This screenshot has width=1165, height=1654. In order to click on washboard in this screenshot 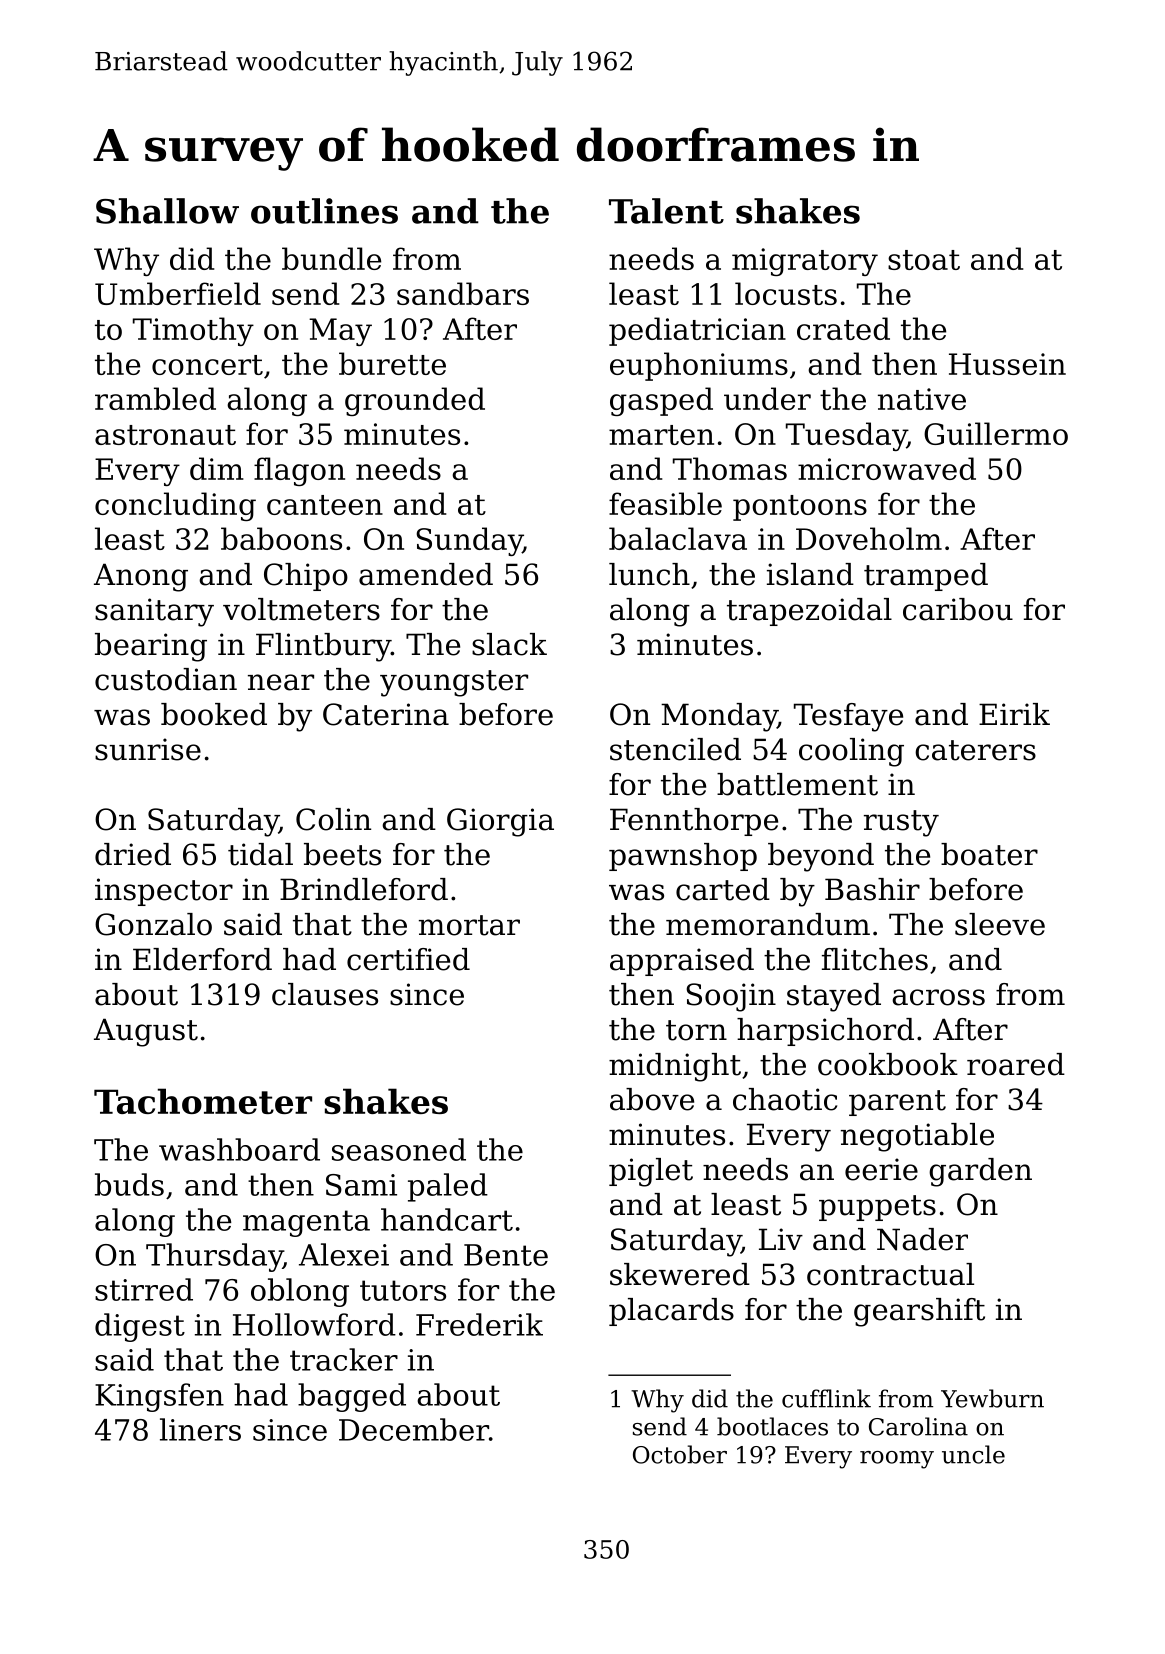, I will do `click(239, 1149)`.
